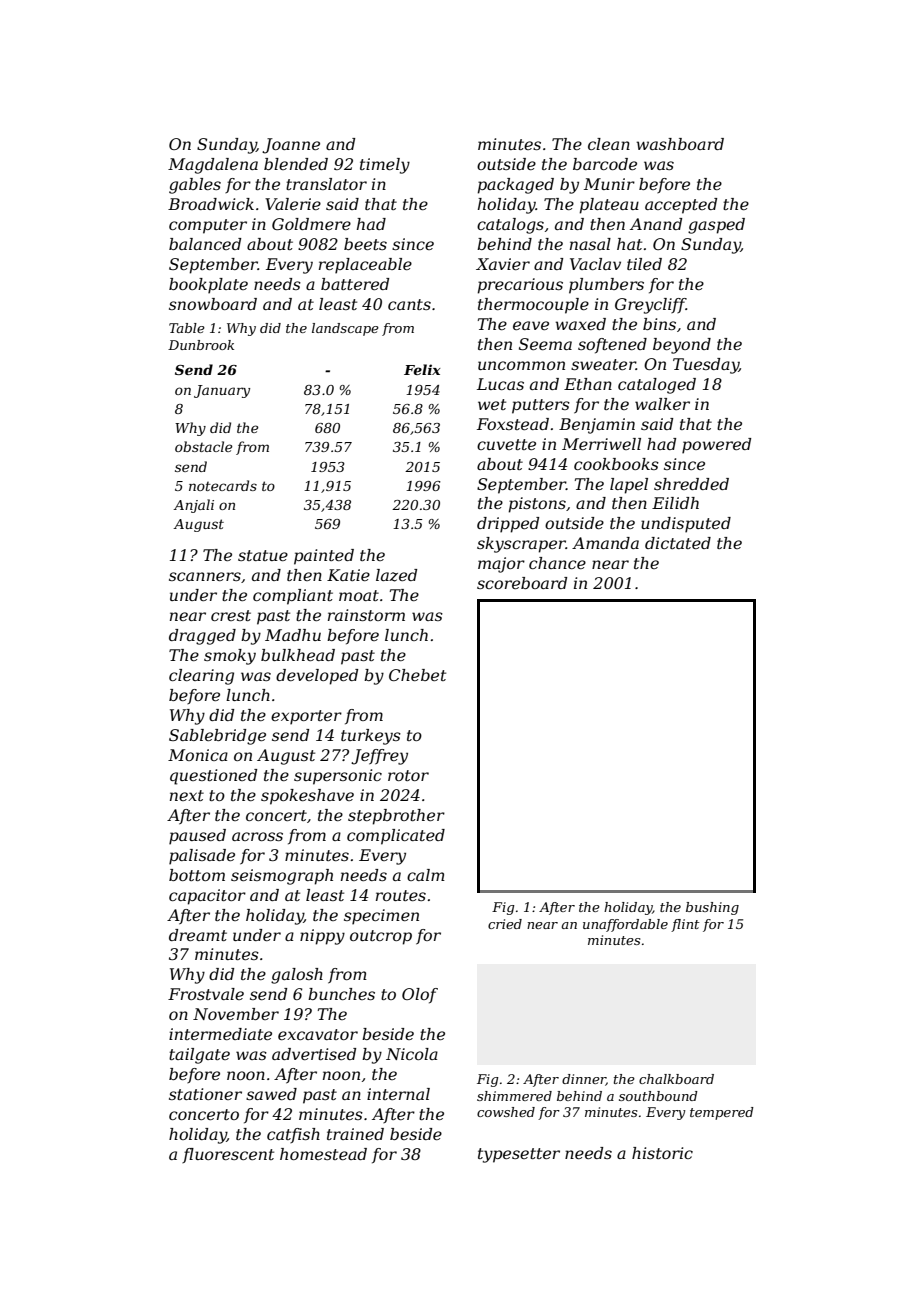  Describe the element at coordinates (712, 908) in the image. I see `bushing` at that location.
